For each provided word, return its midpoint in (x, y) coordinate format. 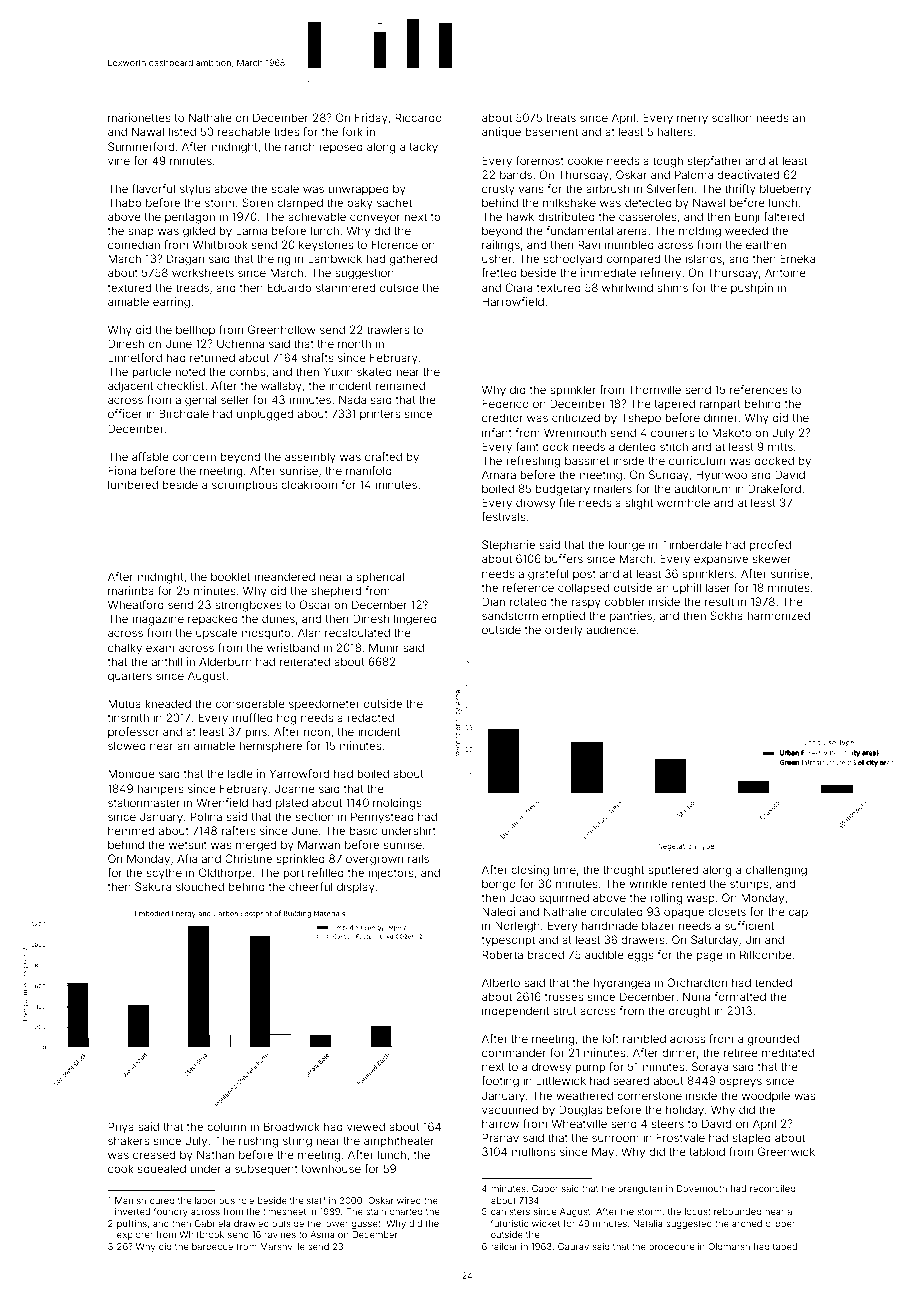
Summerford (141, 146)
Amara (499, 474)
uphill (687, 588)
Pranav (500, 1137)
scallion (732, 117)
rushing (258, 1142)
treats (561, 118)
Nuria (696, 996)
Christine (248, 858)
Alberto (501, 982)
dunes (278, 618)
